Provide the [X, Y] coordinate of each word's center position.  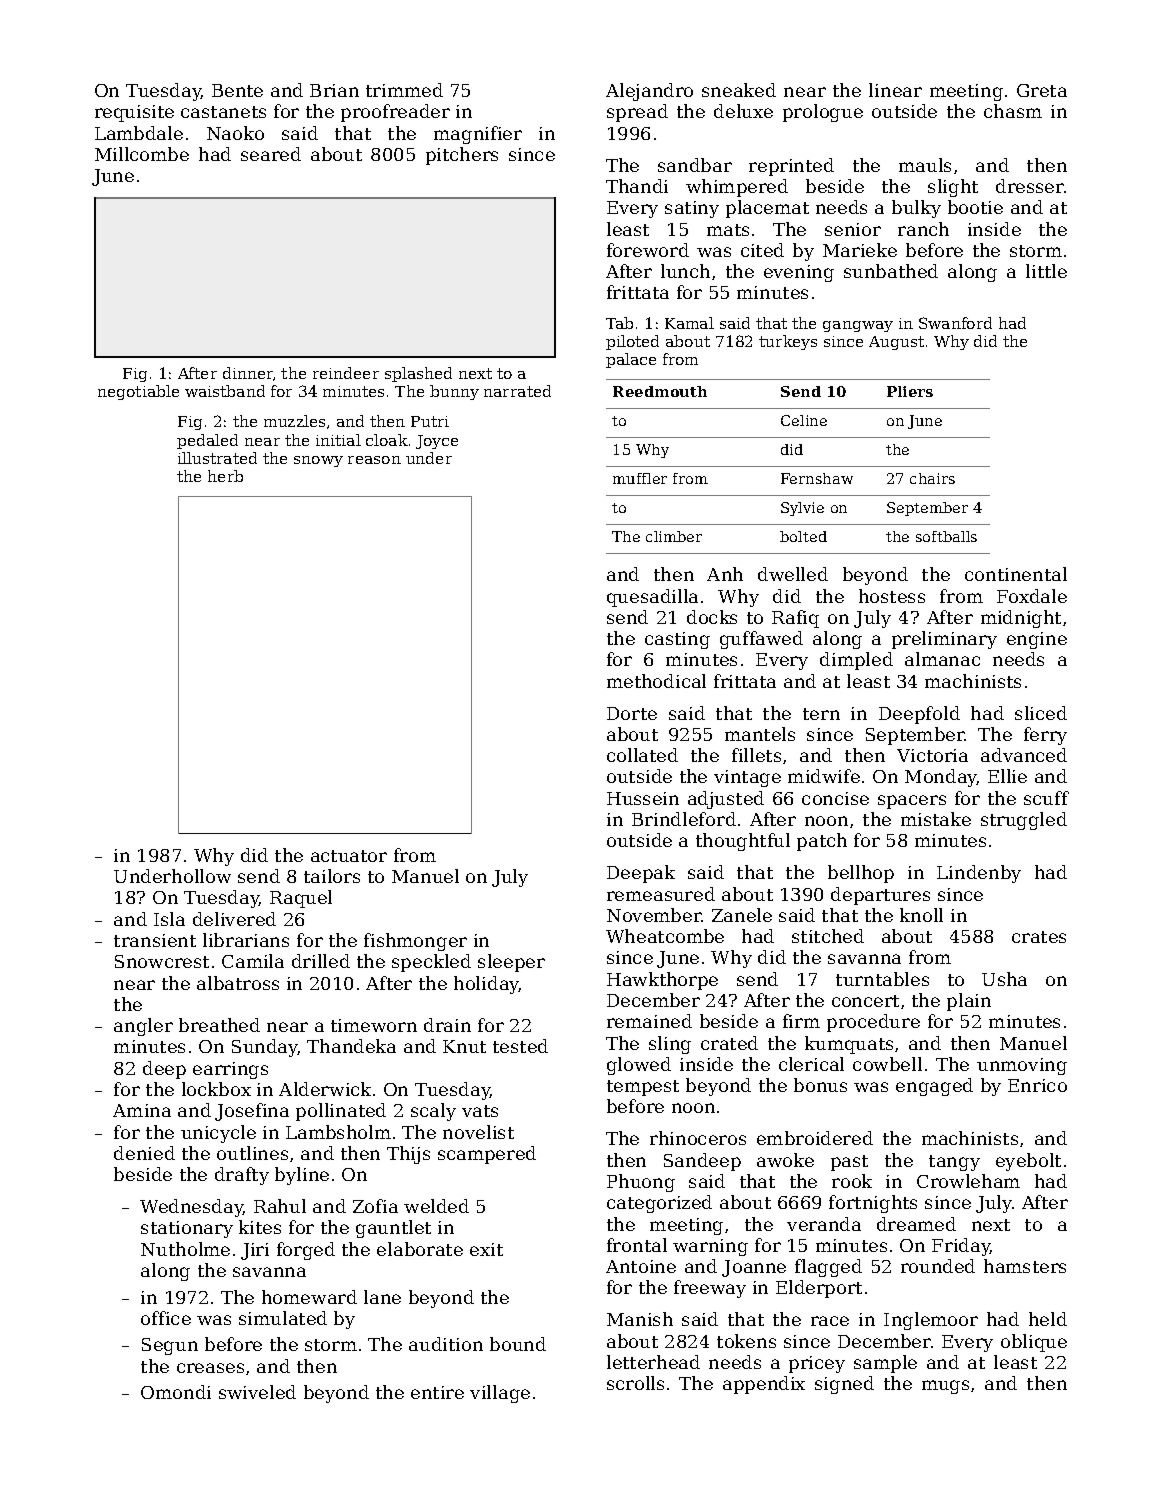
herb [225, 476]
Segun [170, 1346]
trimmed [404, 90]
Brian [334, 90]
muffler [640, 478]
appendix [764, 1385]
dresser [1030, 186]
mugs [945, 1387]
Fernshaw [817, 478]
